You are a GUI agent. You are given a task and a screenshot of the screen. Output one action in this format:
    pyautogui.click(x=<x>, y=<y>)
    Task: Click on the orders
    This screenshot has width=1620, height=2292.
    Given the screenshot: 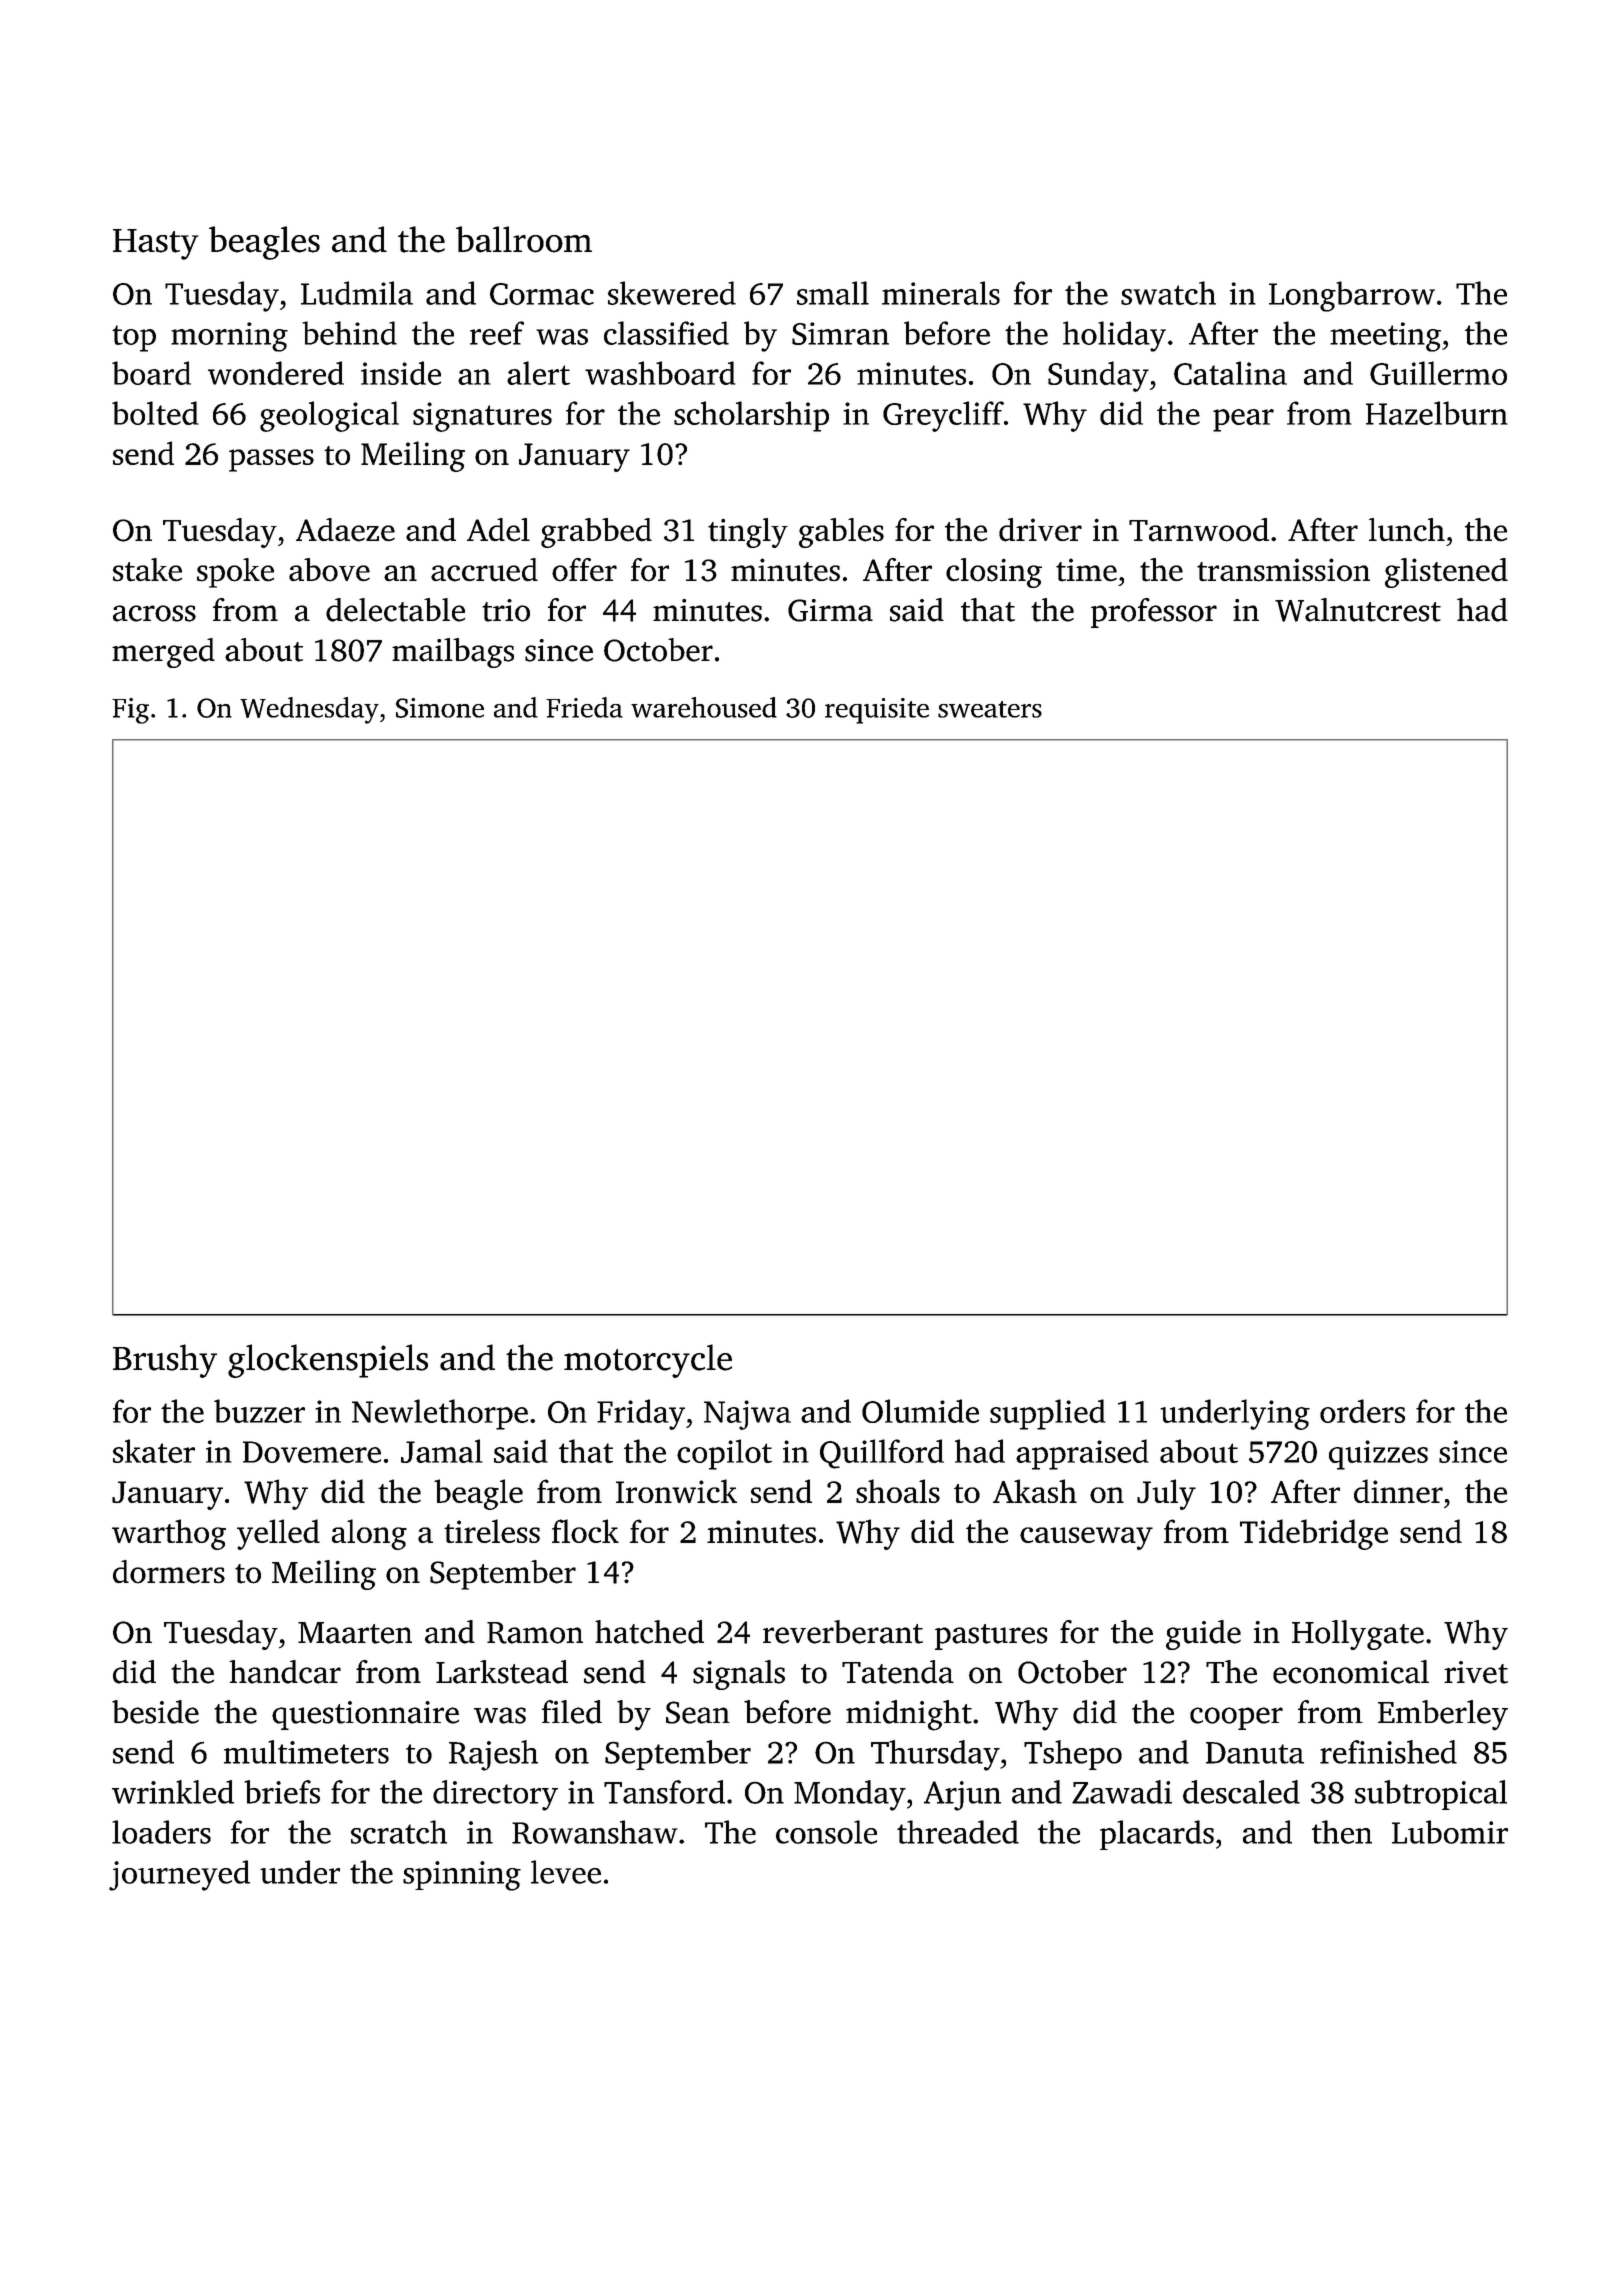 What is the action you would take?
    pyautogui.click(x=1362, y=1411)
